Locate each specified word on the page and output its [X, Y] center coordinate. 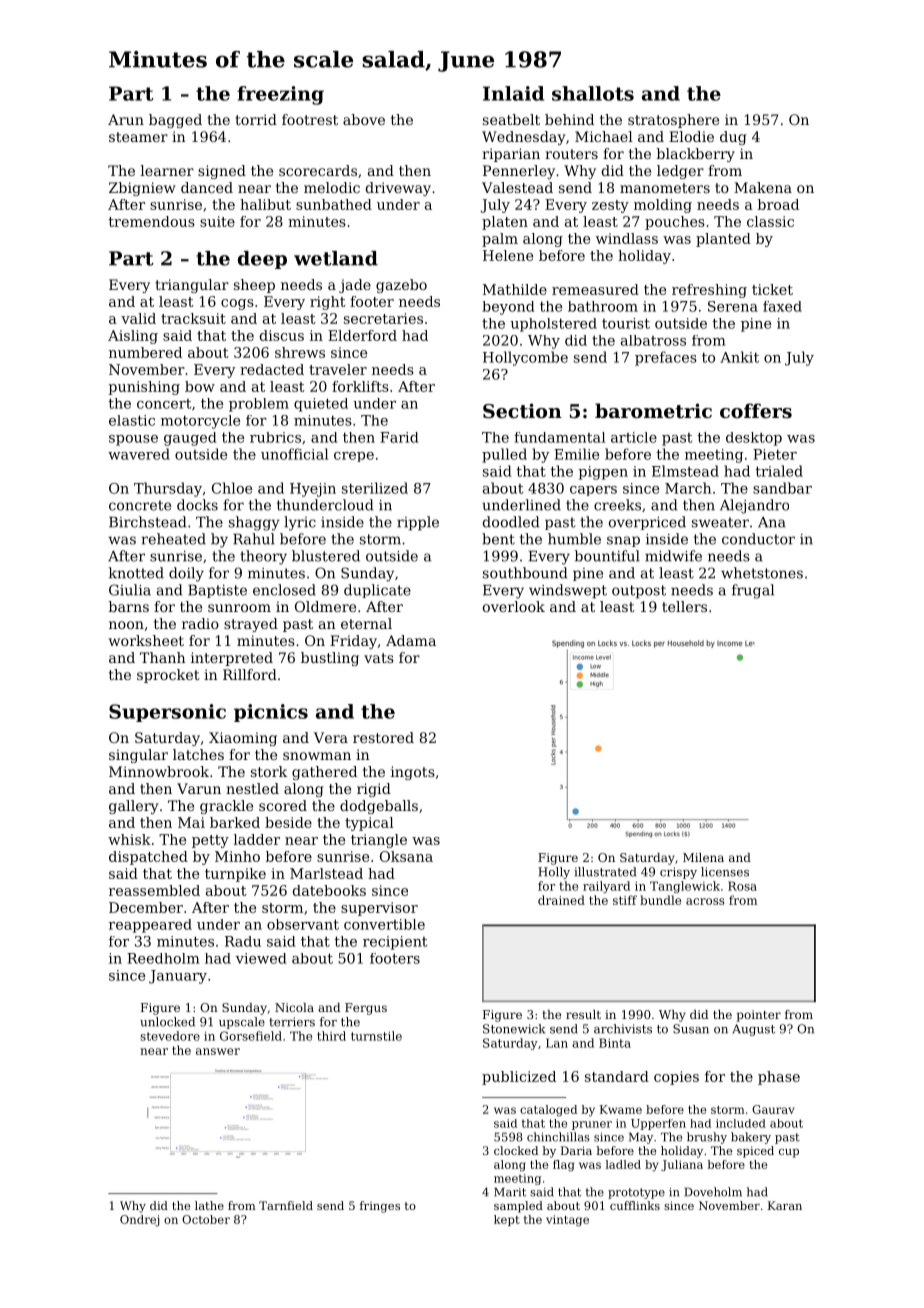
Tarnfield [286, 1205]
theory [263, 557]
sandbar [782, 488]
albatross [653, 340]
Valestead [517, 187]
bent [498, 539]
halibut [265, 204]
